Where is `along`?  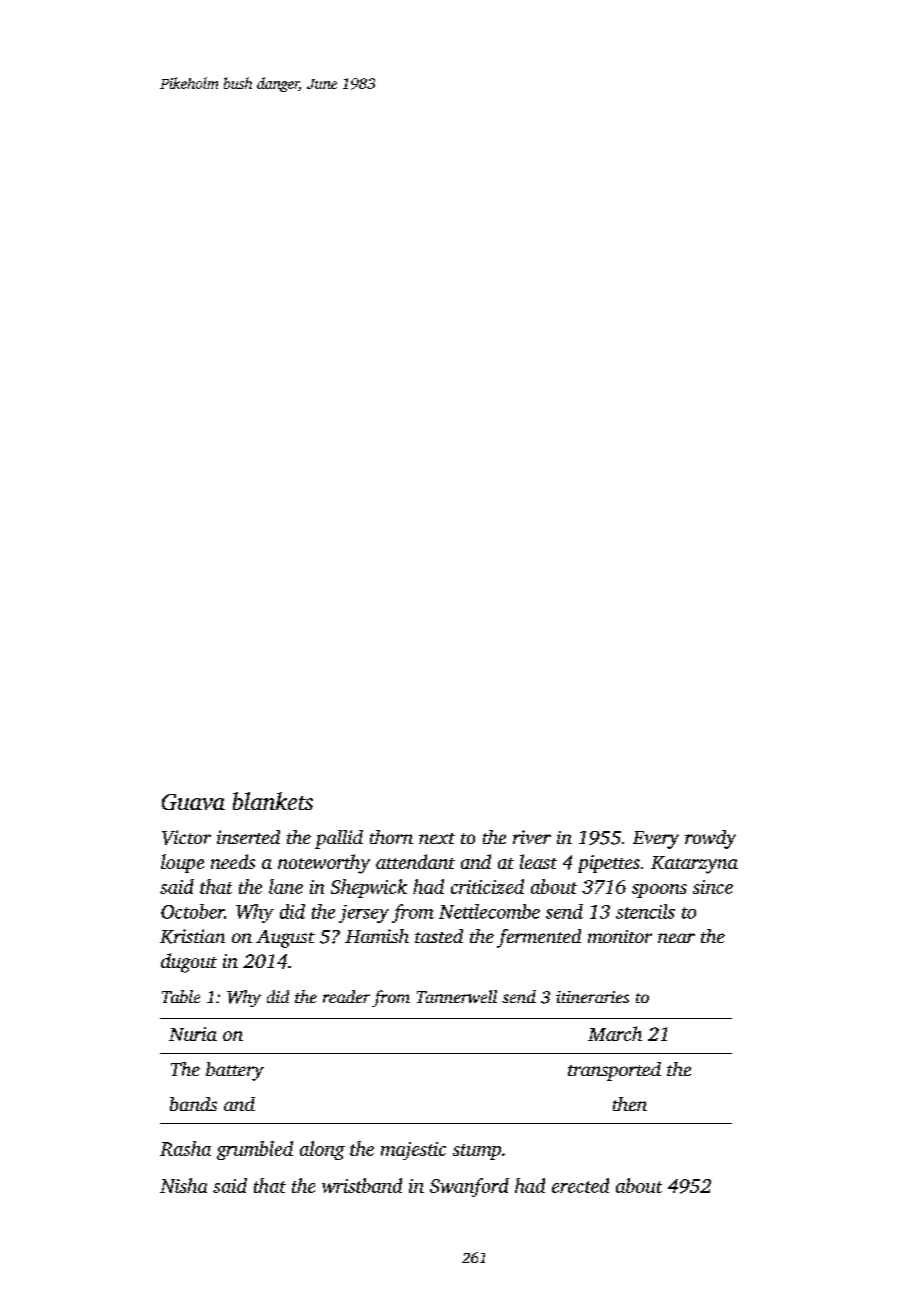 along is located at coordinates (322, 1150).
